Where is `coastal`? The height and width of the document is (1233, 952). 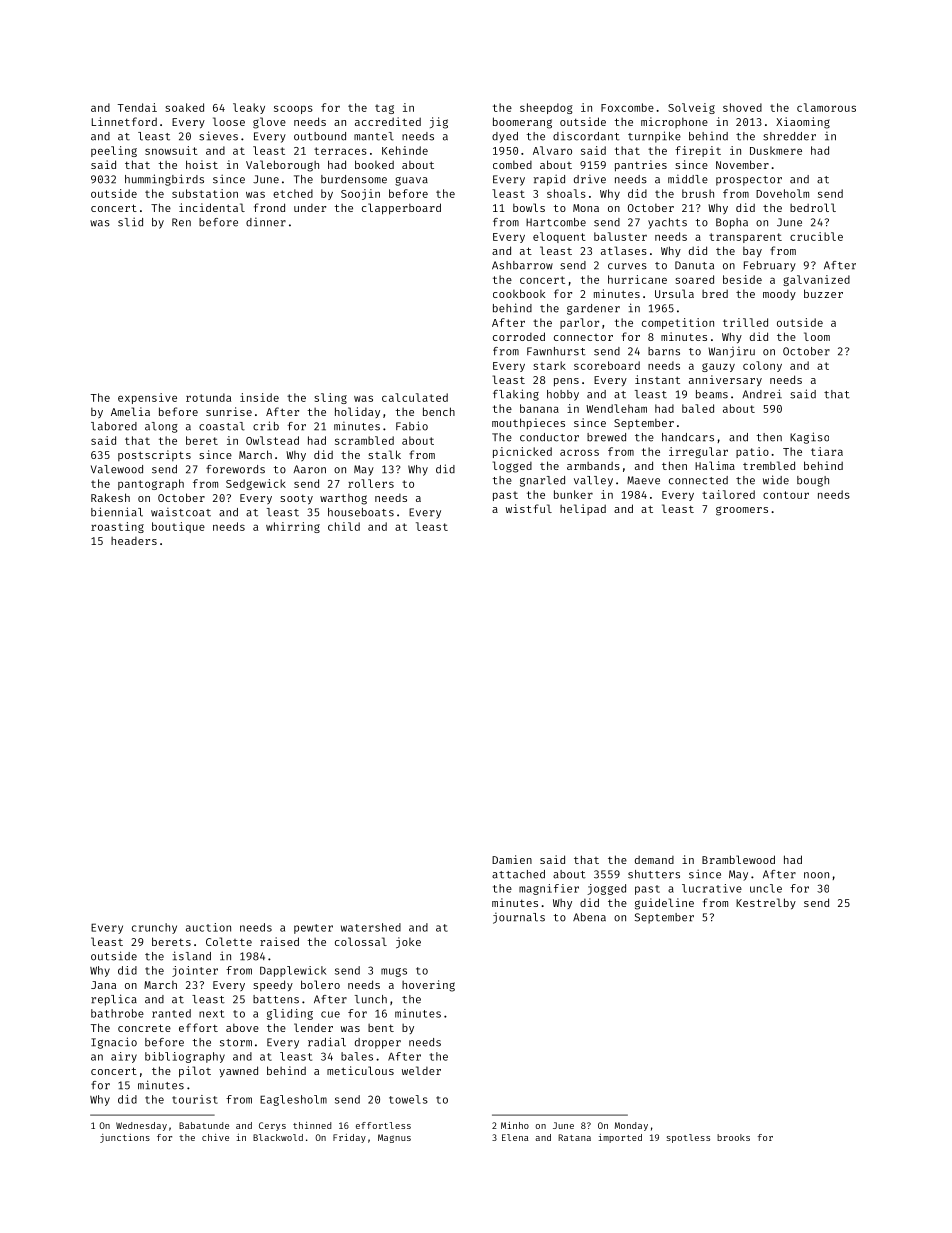 coastal is located at coordinates (222, 426).
